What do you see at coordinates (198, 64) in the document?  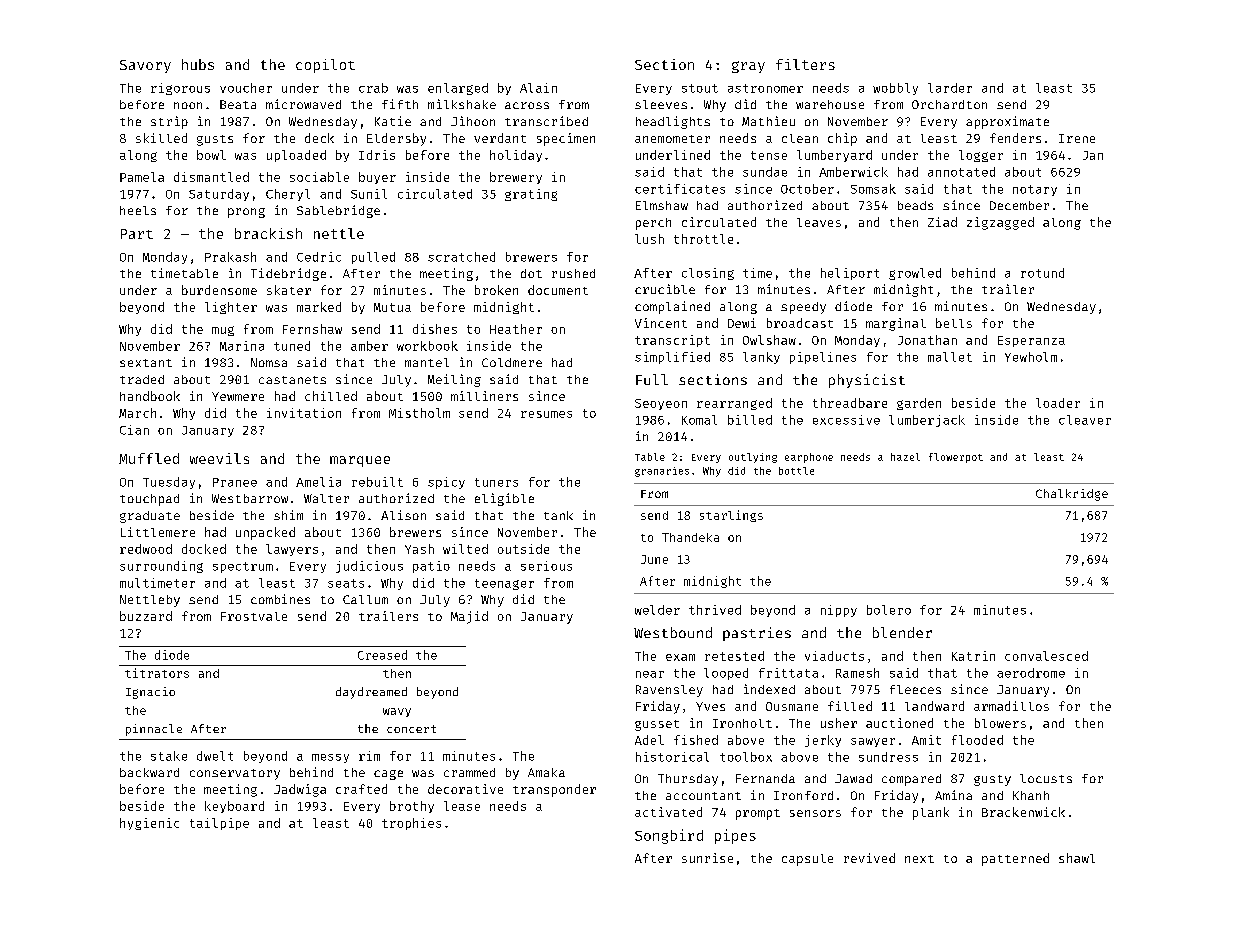 I see `hubs` at bounding box center [198, 64].
